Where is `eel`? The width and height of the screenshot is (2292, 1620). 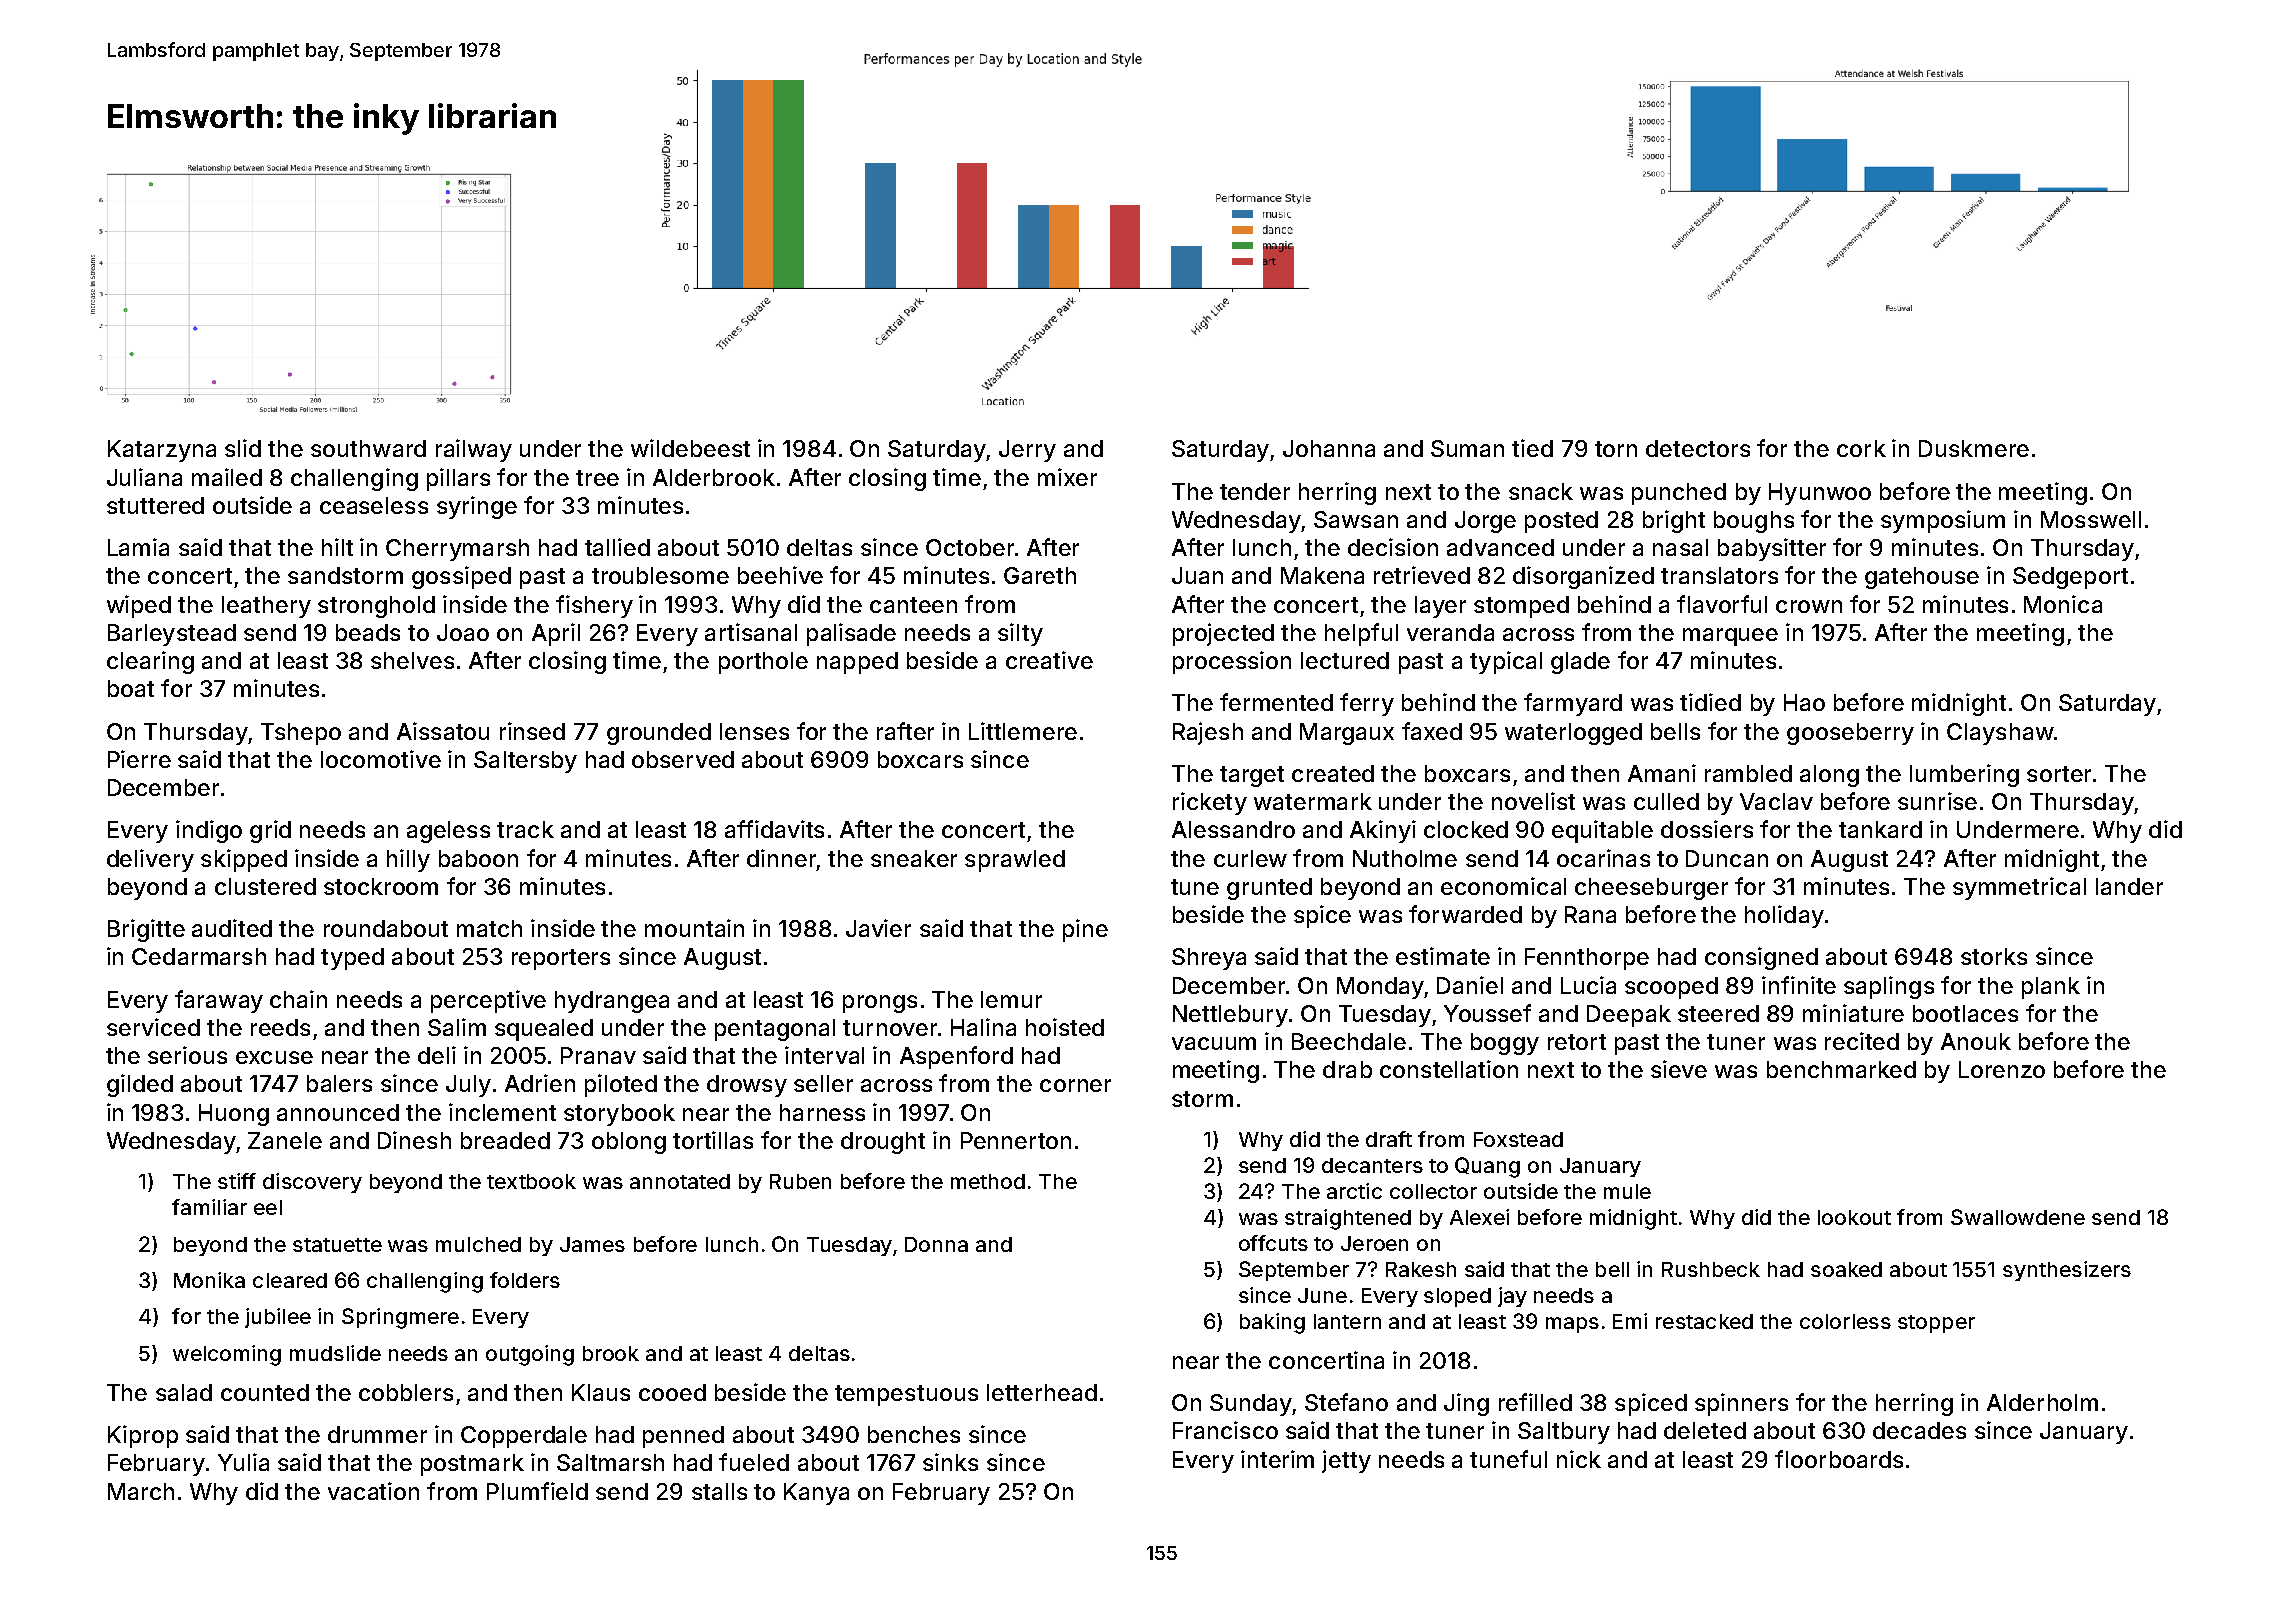
eel is located at coordinates (268, 1207).
